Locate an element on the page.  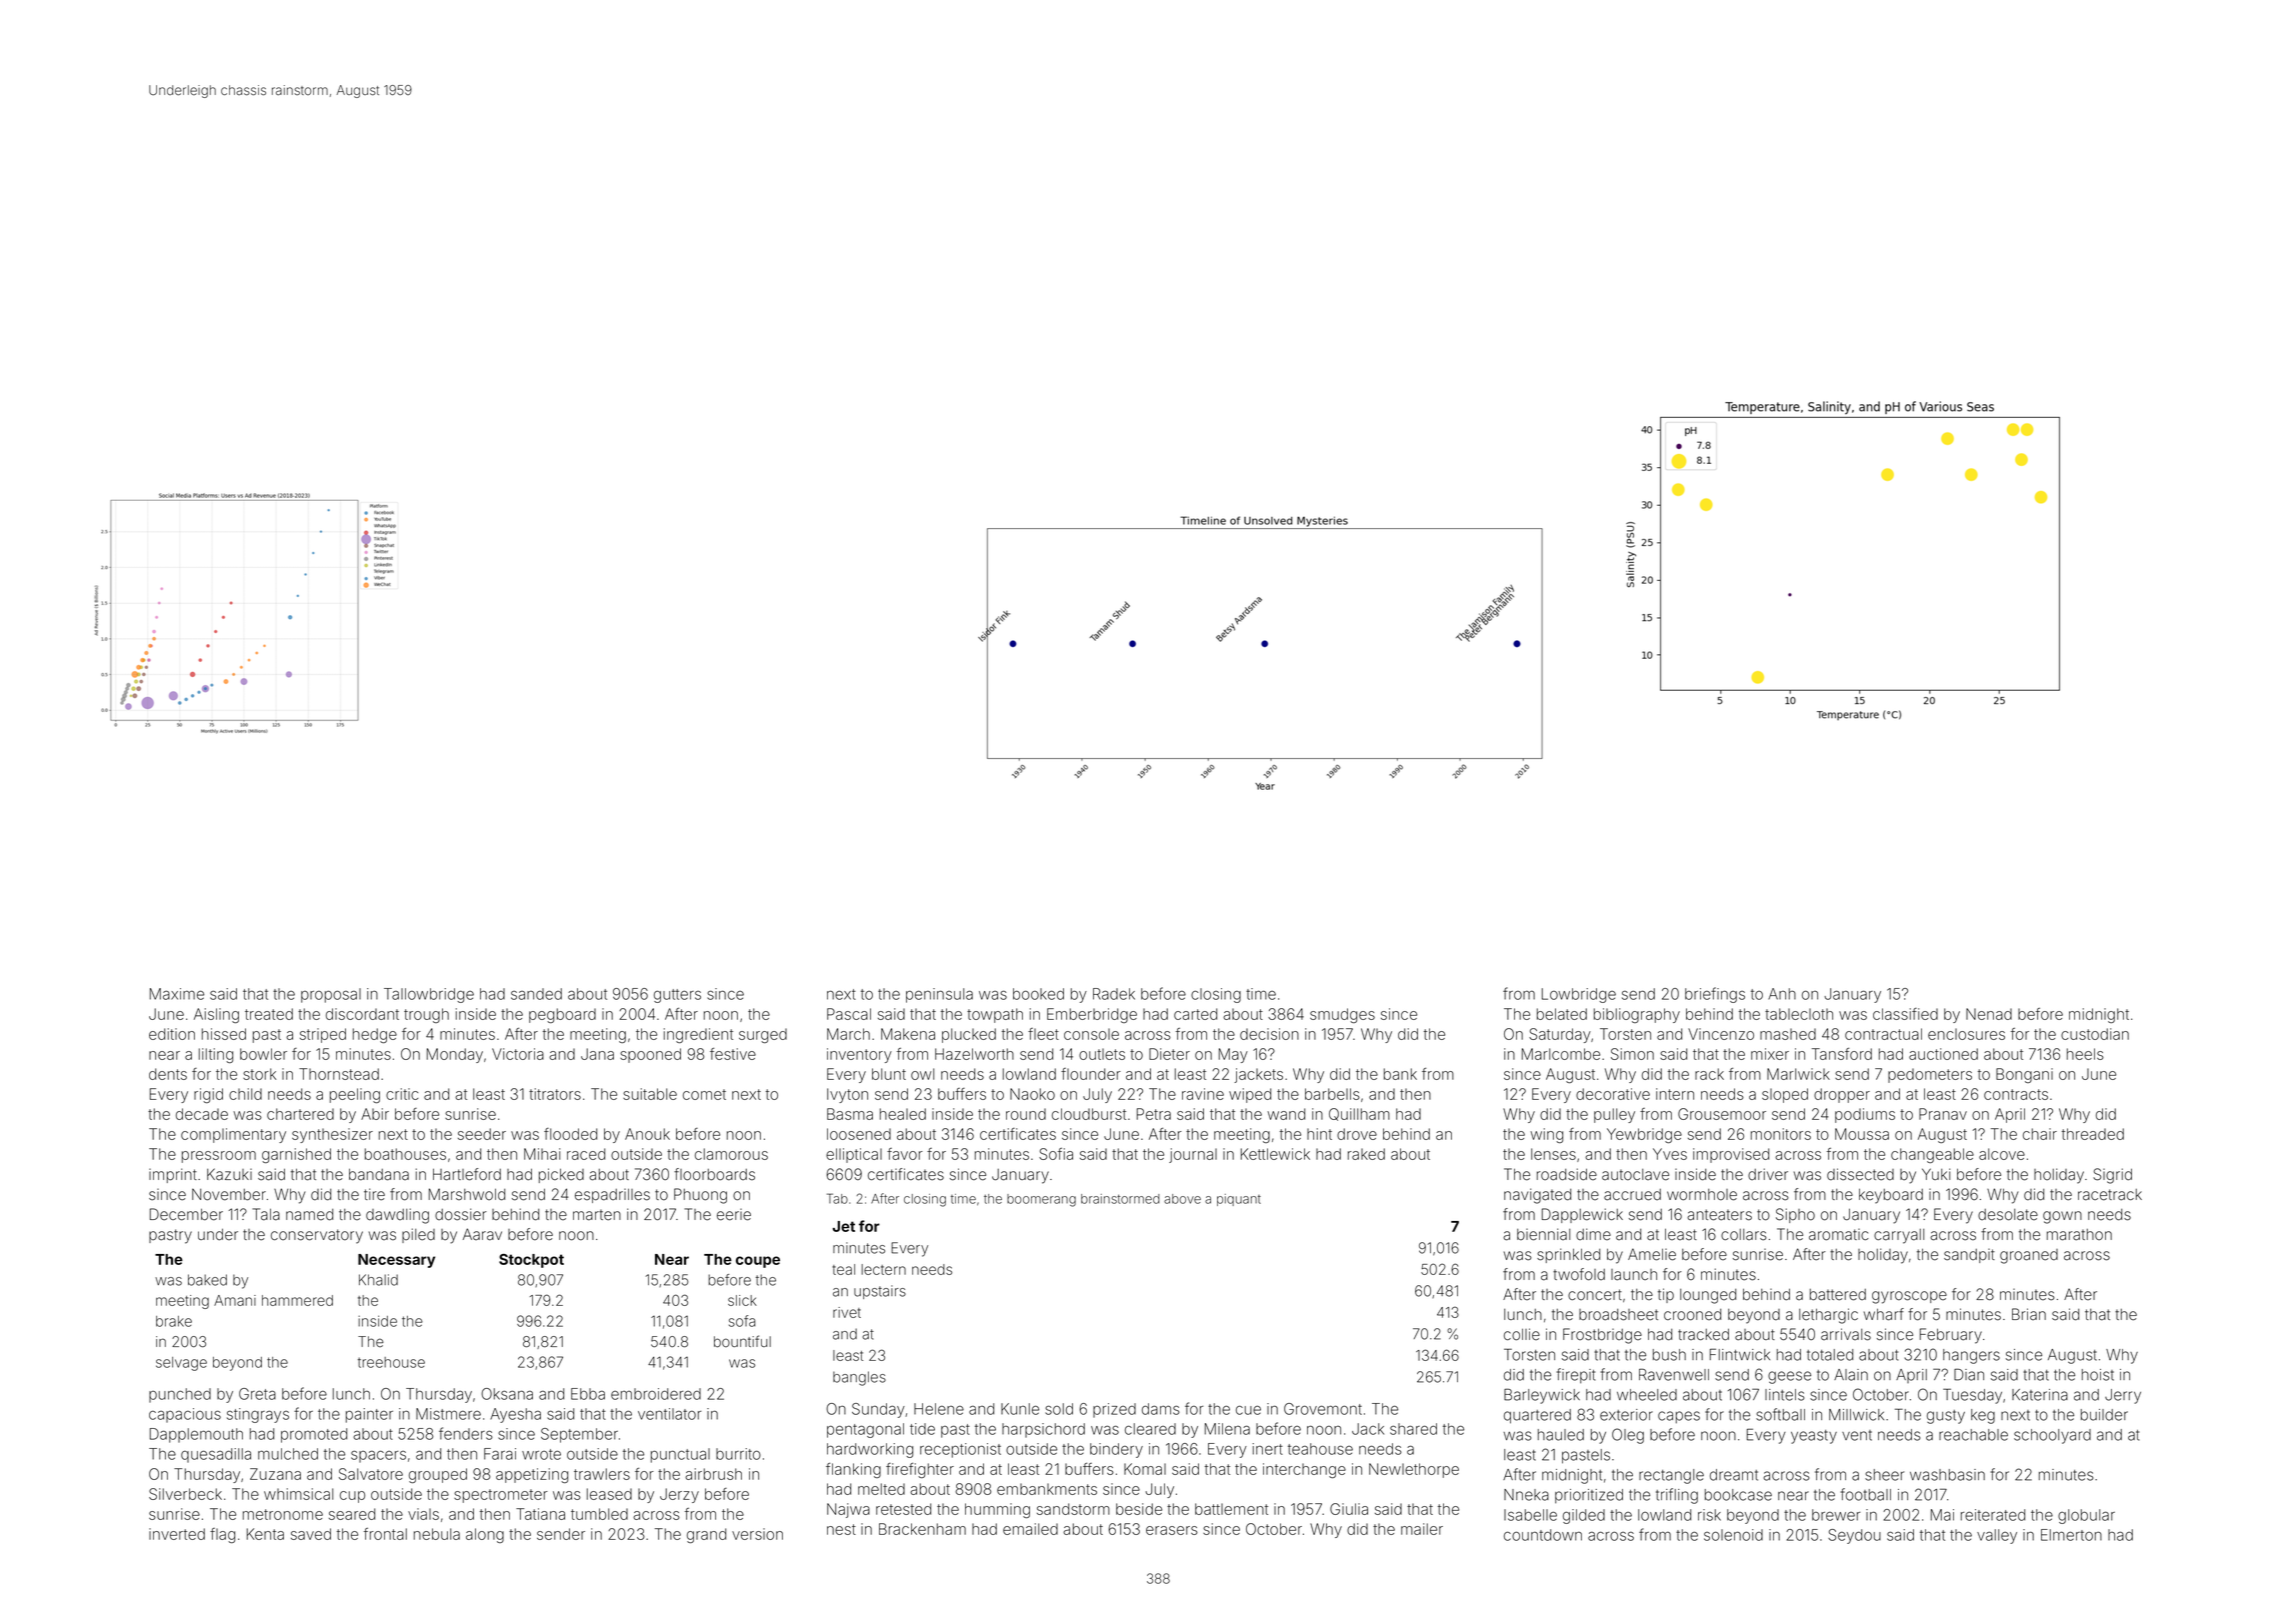
globular is located at coordinates (2086, 1516).
